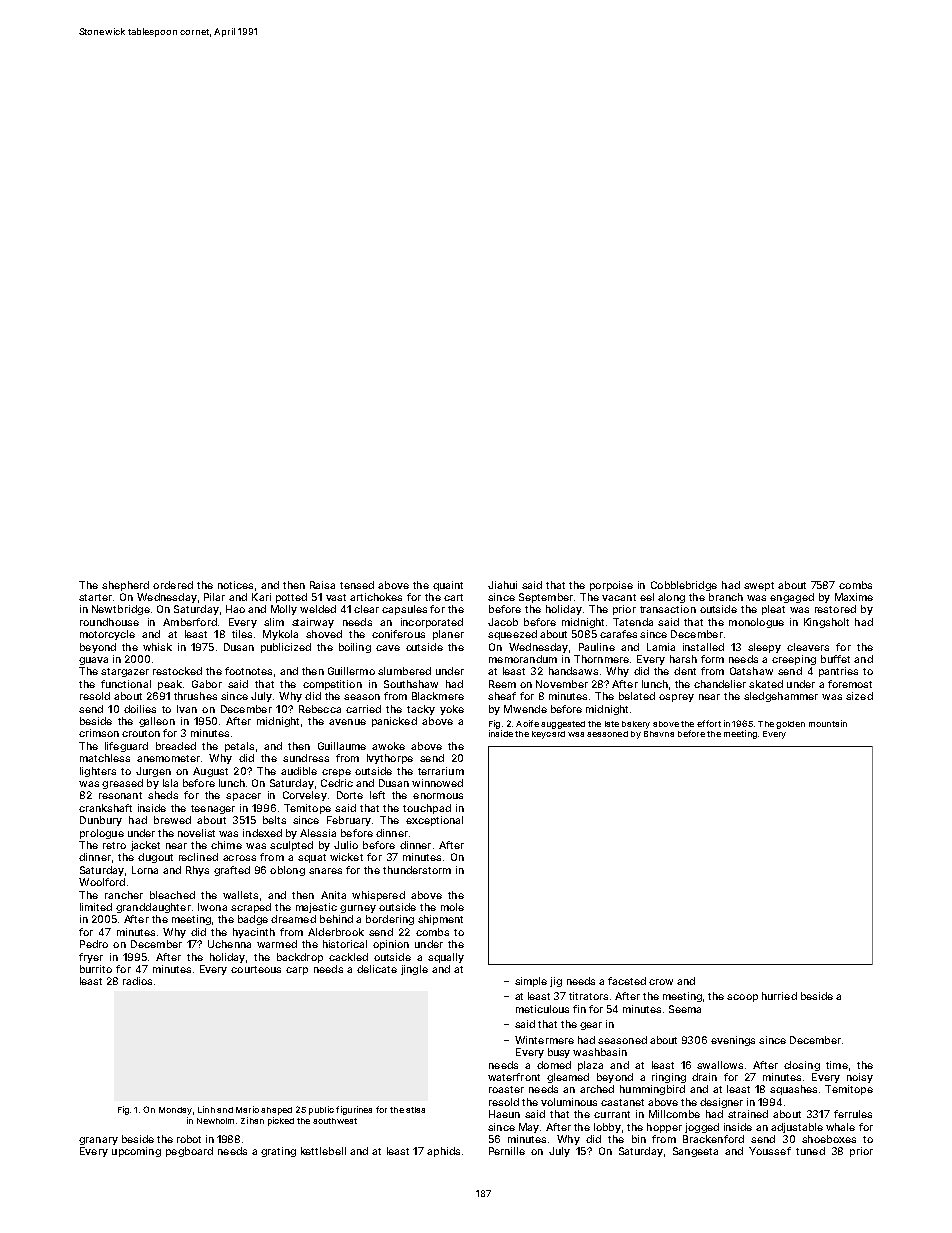 The width and height of the screenshot is (952, 1233). What do you see at coordinates (695, 1152) in the screenshot?
I see `Sangeeta` at bounding box center [695, 1152].
